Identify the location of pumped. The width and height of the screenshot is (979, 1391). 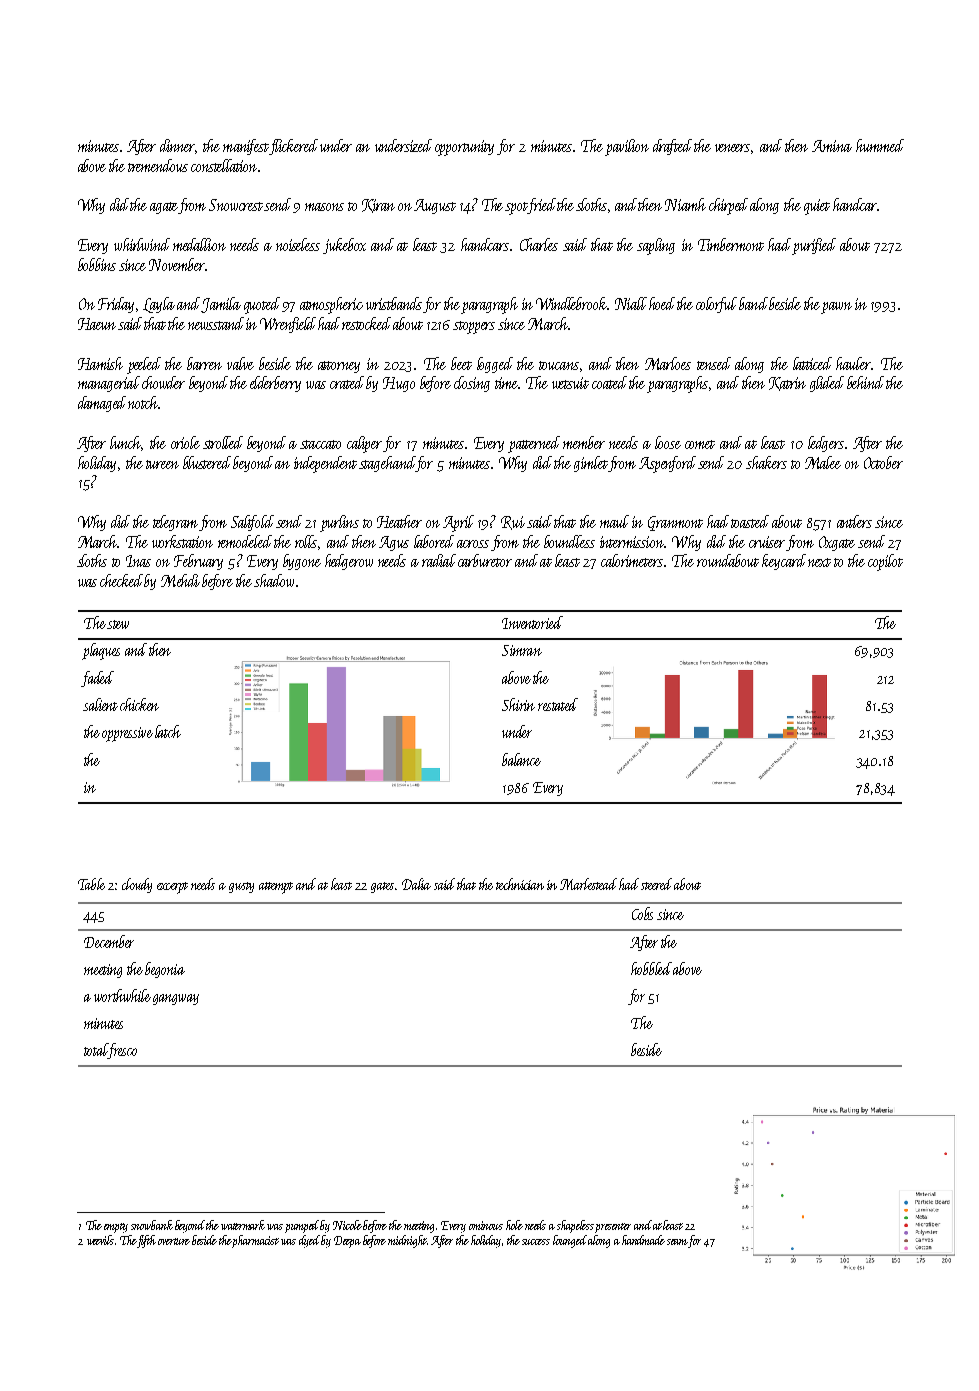
(303, 1226).
